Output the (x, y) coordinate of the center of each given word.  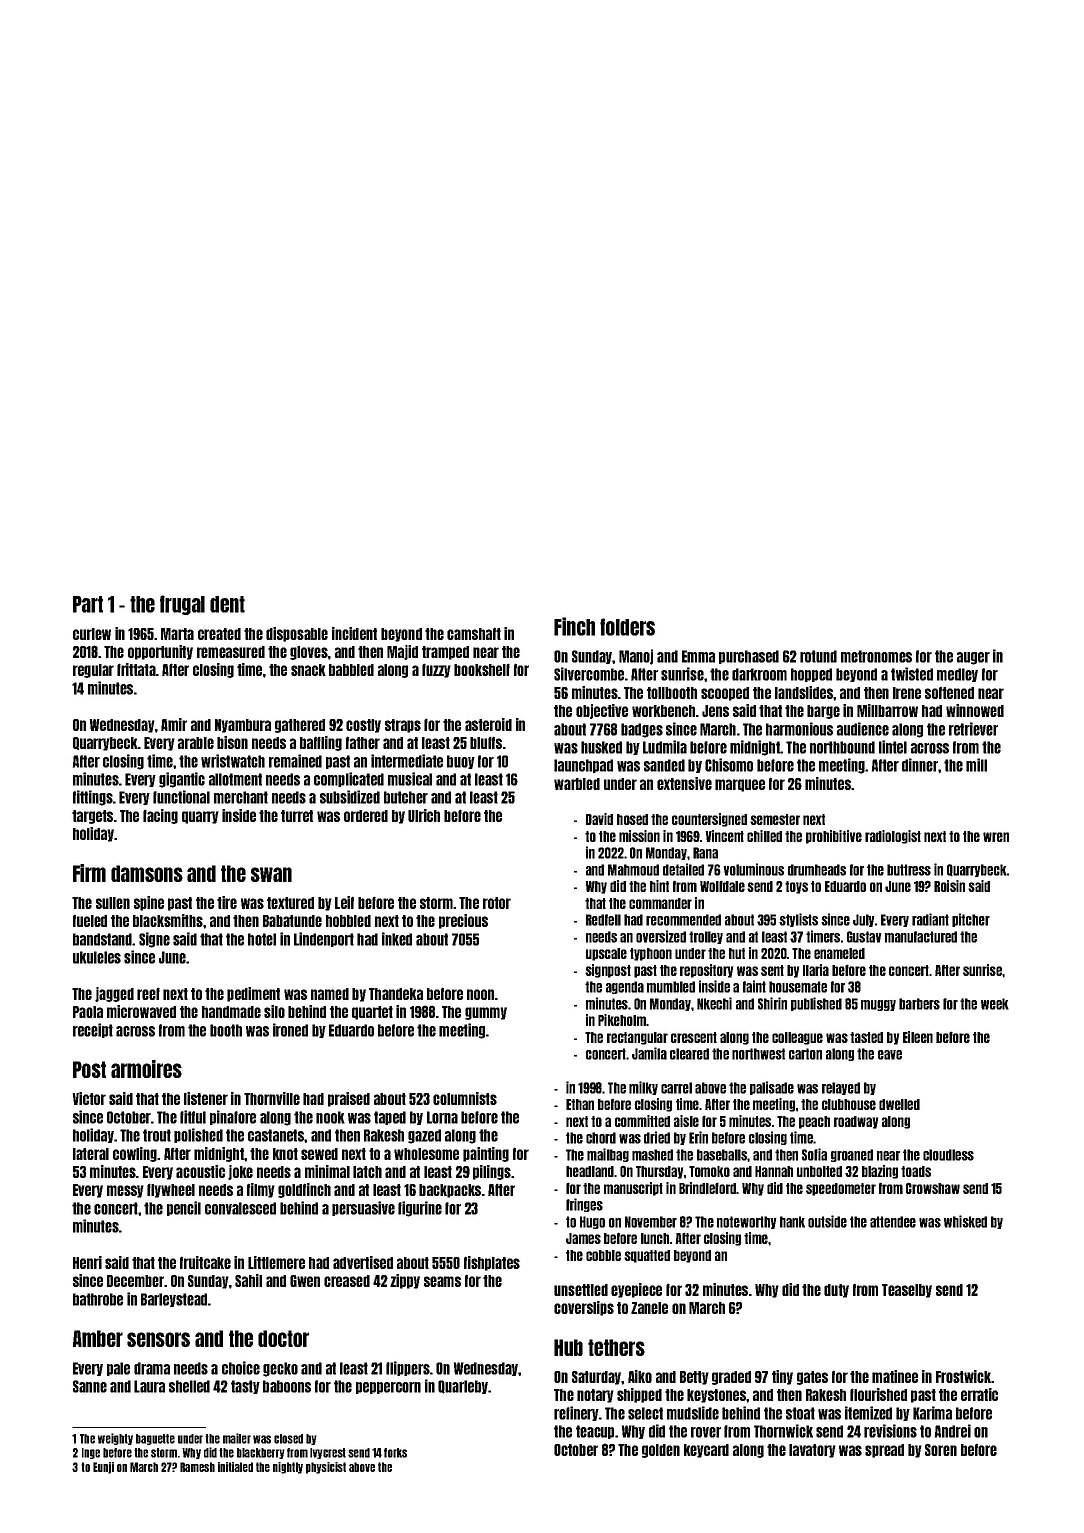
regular (93, 671)
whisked (965, 1221)
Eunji (103, 1468)
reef (148, 993)
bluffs (486, 742)
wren (996, 837)
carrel (676, 1088)
